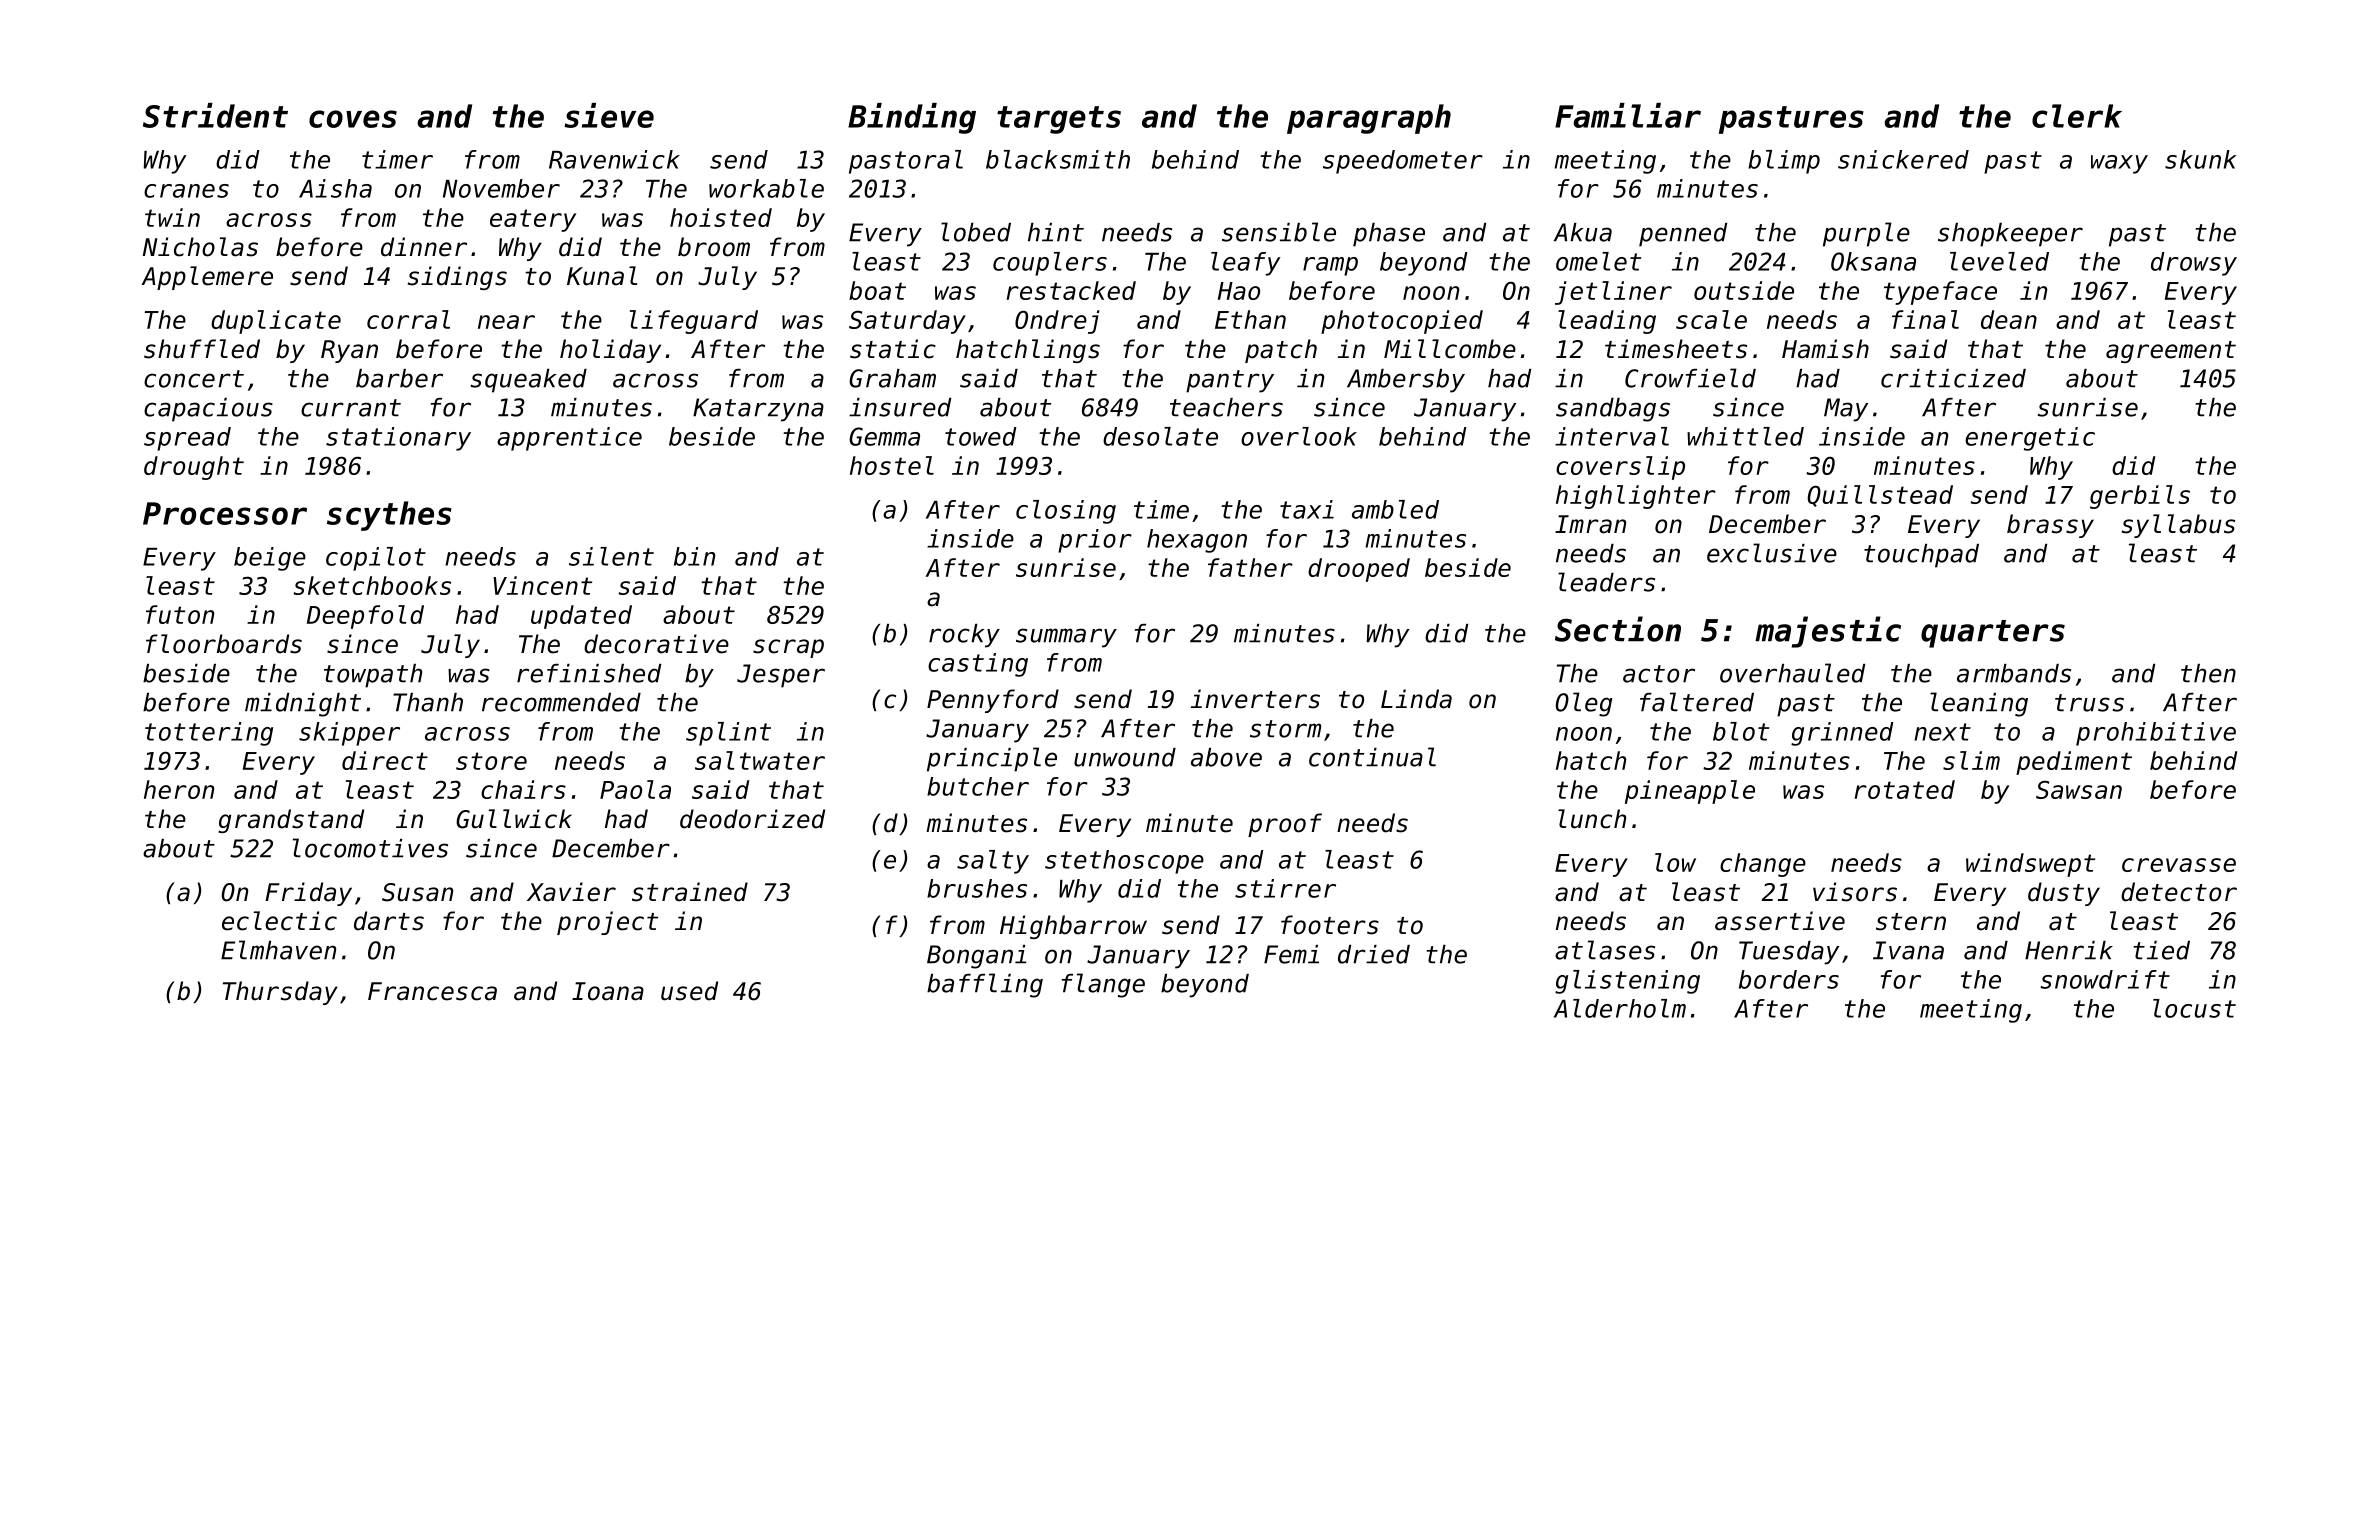  What do you see at coordinates (611, 556) in the screenshot?
I see `silent` at bounding box center [611, 556].
